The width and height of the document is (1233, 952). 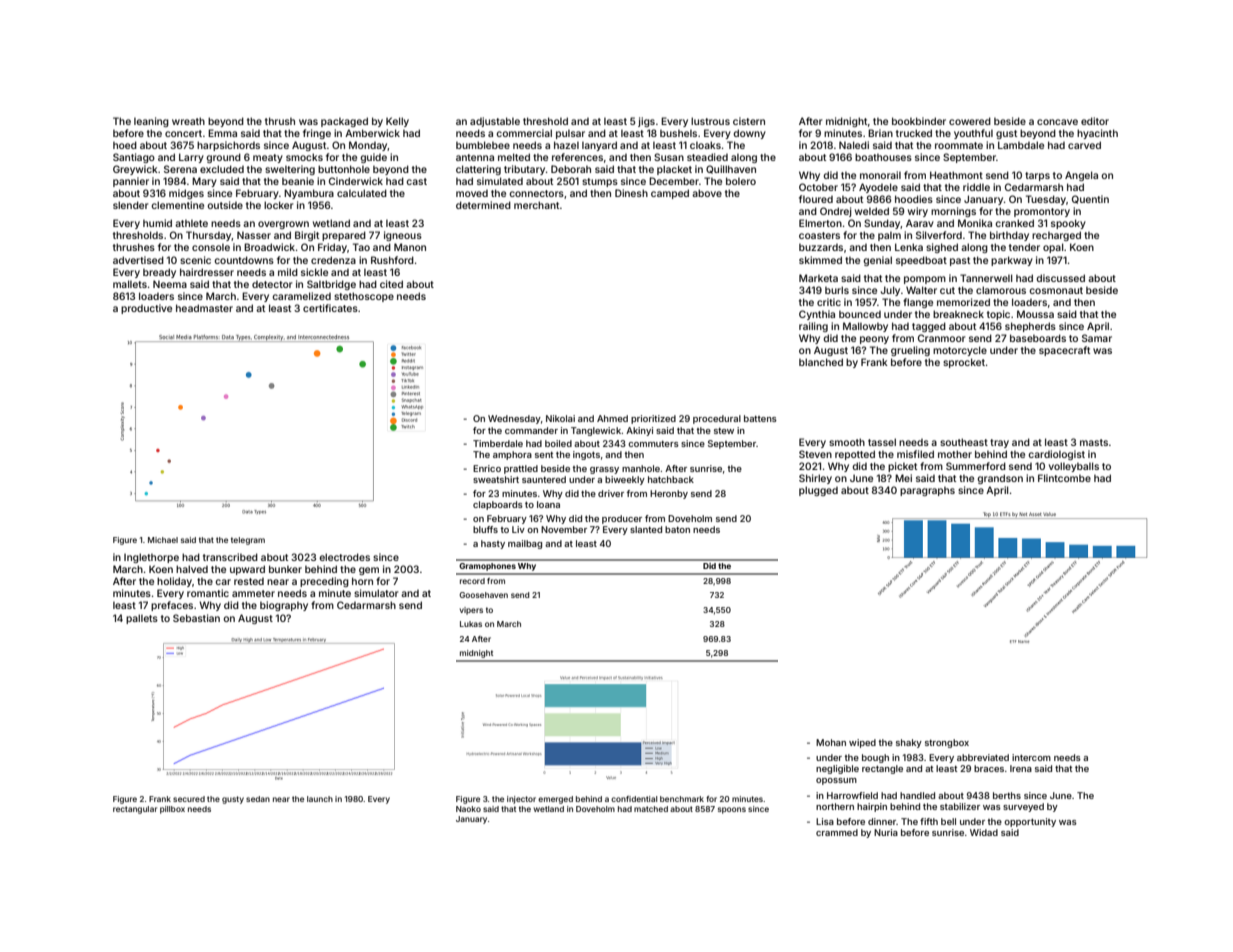 What do you see at coordinates (135, 810) in the document?
I see `rectangular` at bounding box center [135, 810].
